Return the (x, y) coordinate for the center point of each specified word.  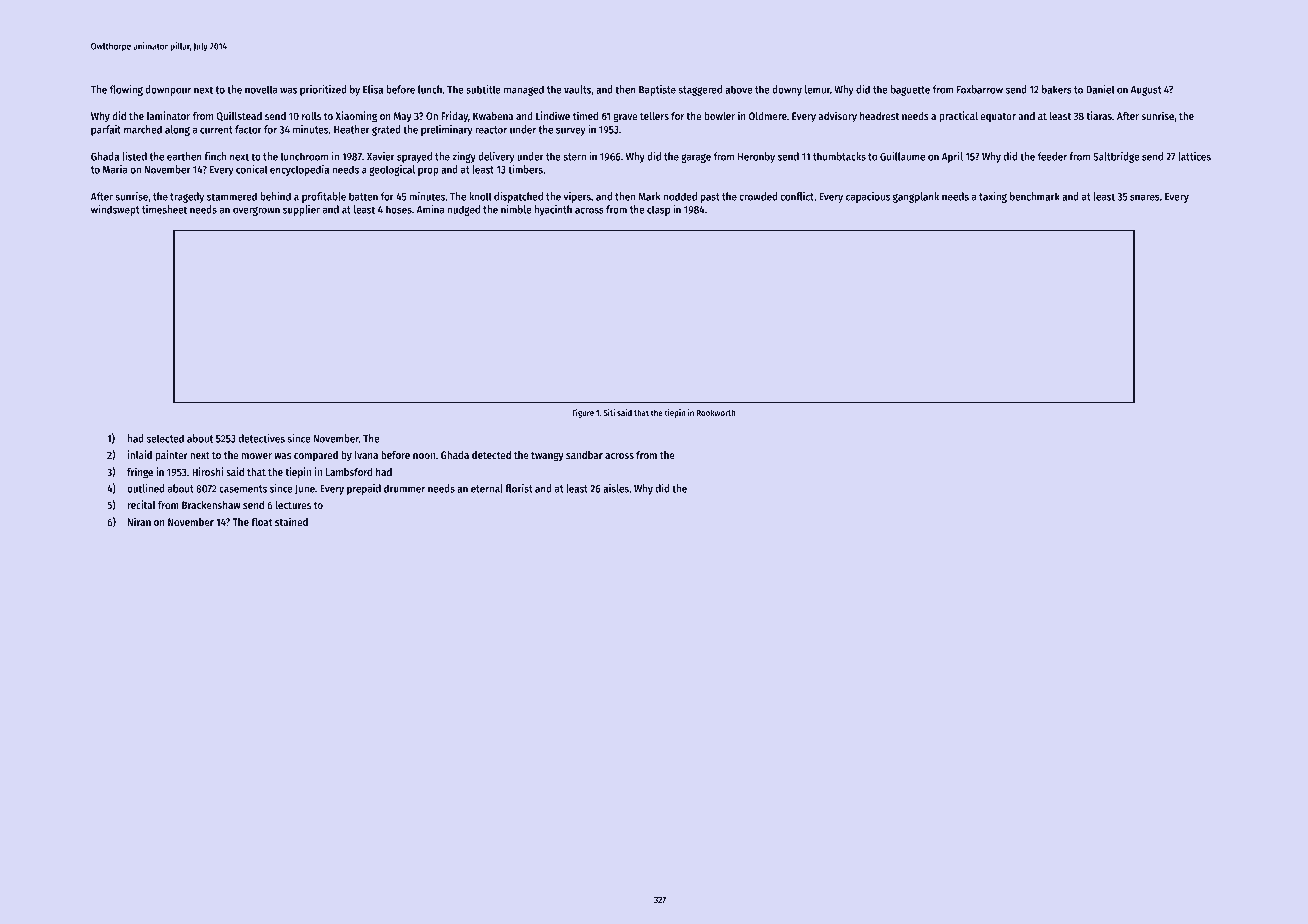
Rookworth (716, 412)
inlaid (140, 454)
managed (524, 90)
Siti (609, 412)
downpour (168, 90)
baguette (910, 90)
